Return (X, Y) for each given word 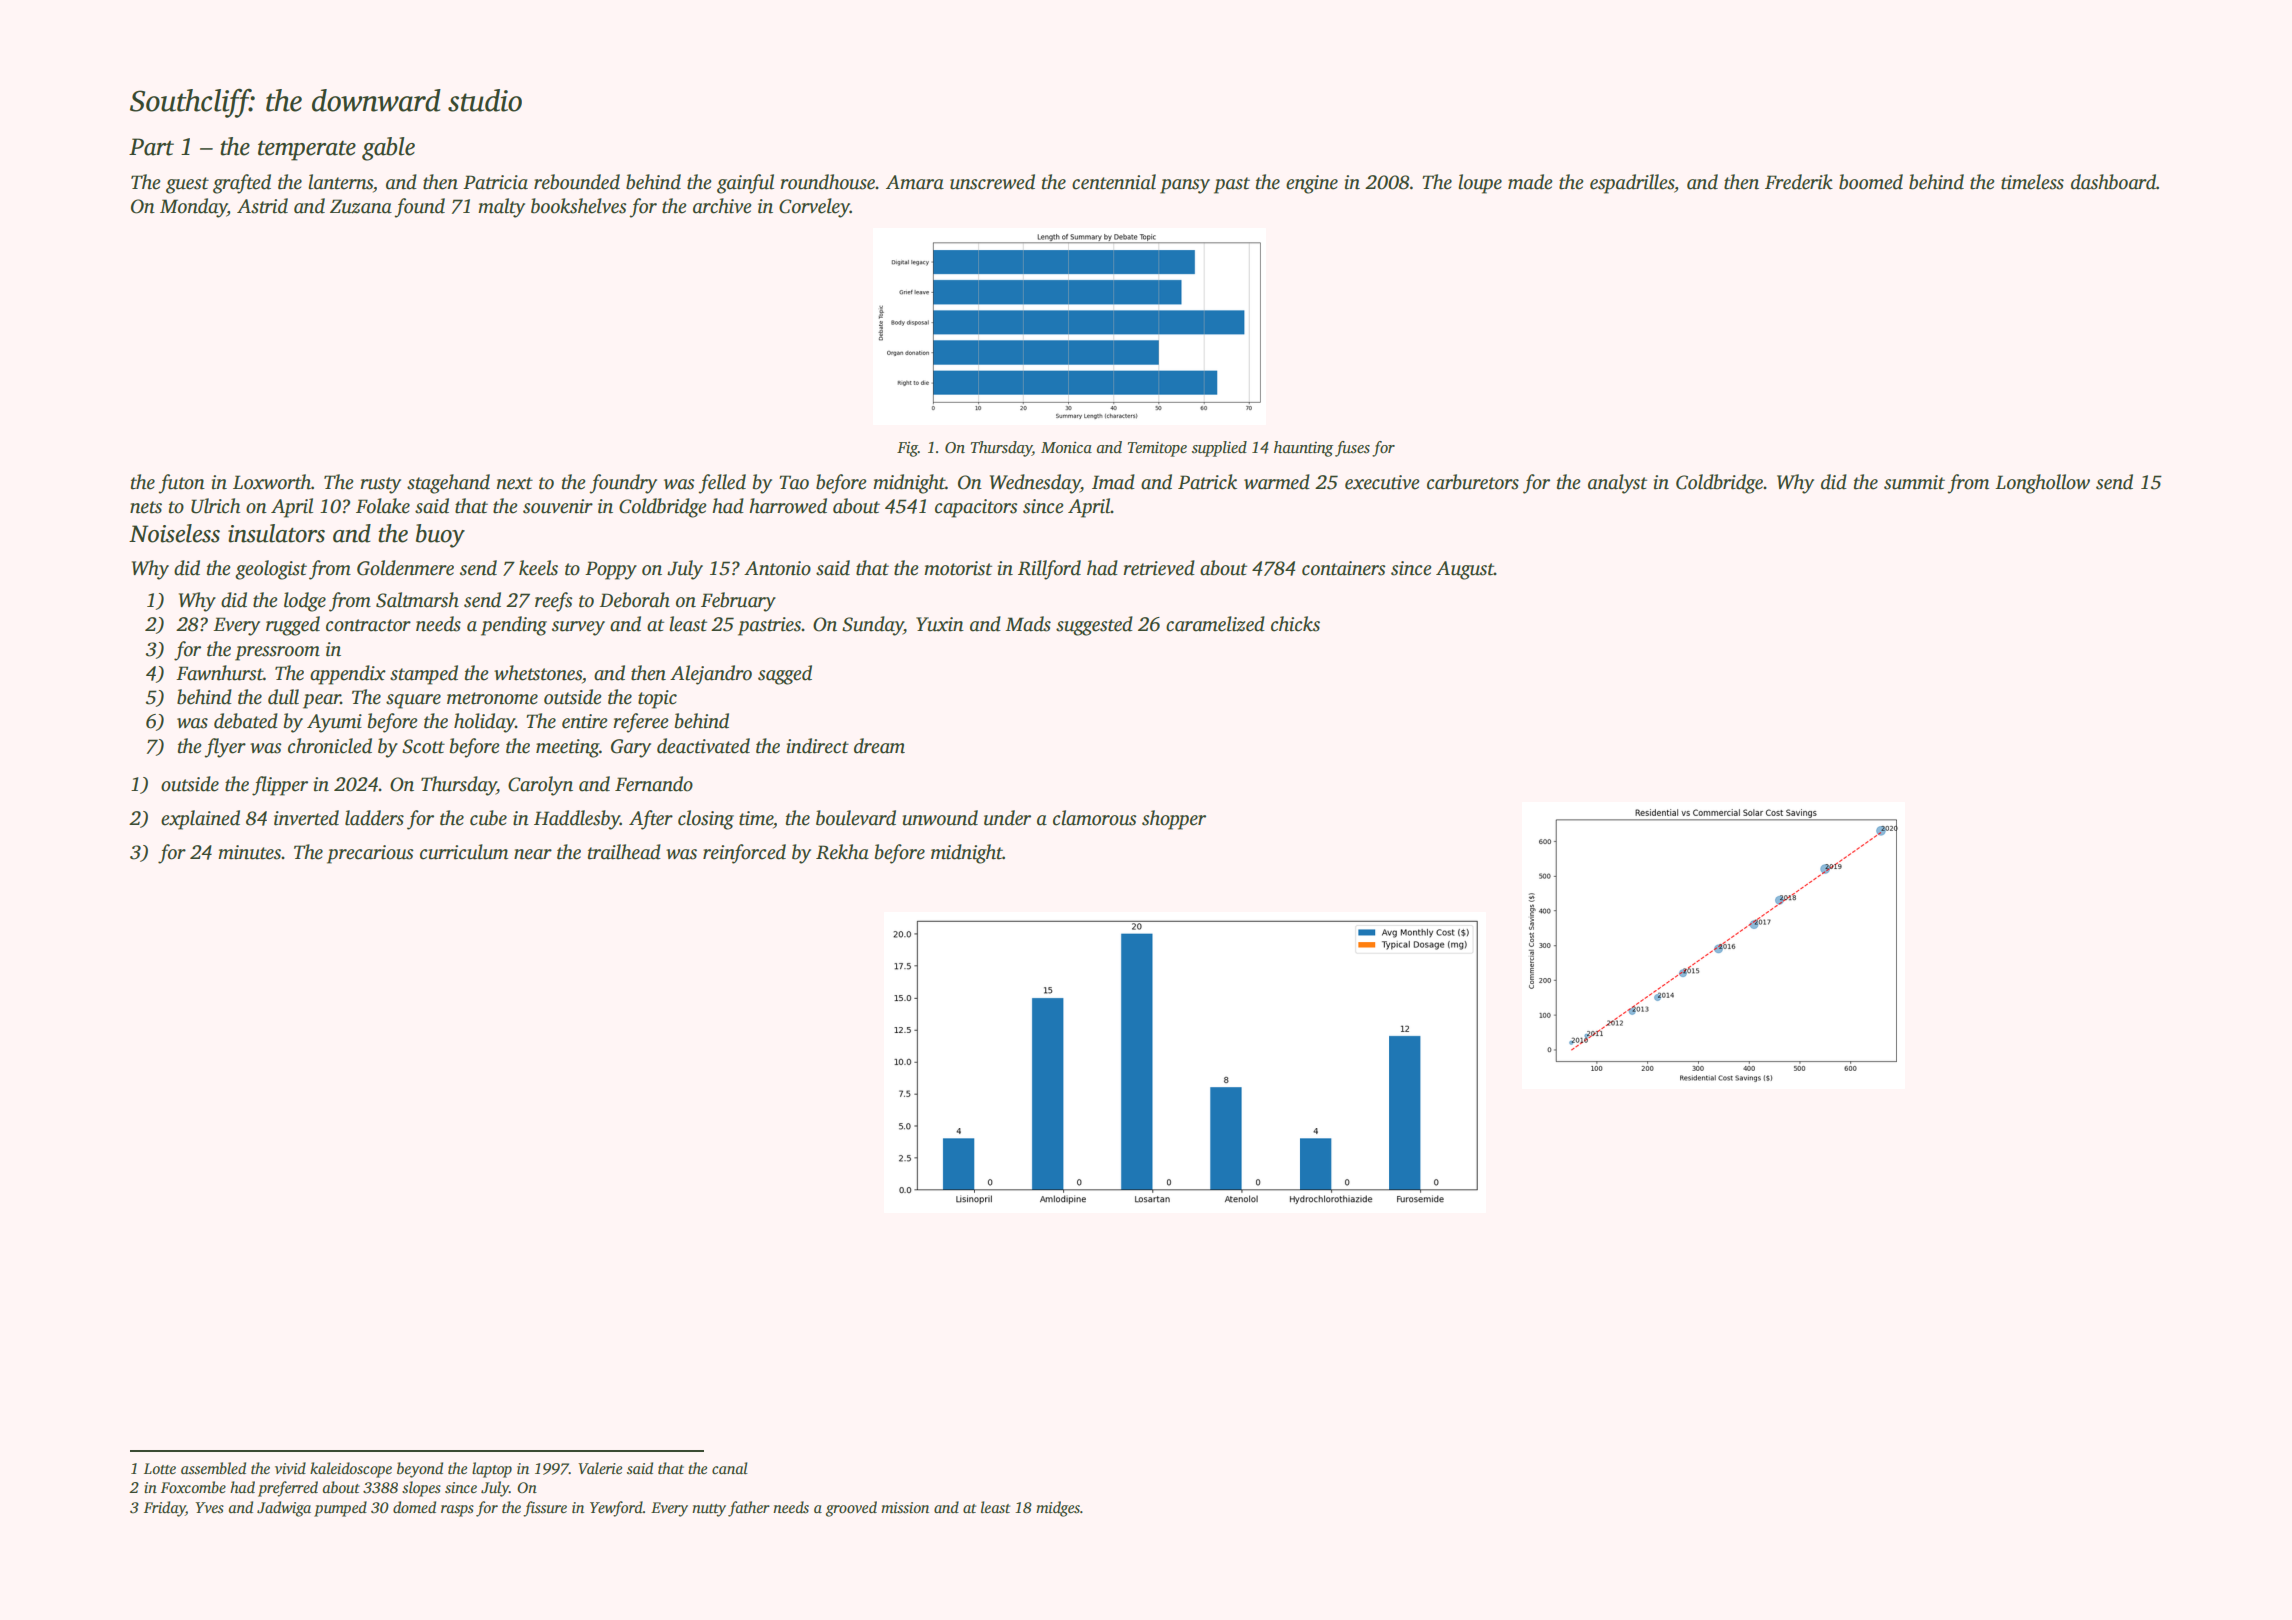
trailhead (624, 852)
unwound (940, 818)
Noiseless (174, 533)
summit (1914, 482)
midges (1058, 1509)
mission (905, 1508)
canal (730, 1468)
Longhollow (2042, 484)
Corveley (814, 208)
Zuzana (361, 206)
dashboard (2114, 182)
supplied (1219, 449)
